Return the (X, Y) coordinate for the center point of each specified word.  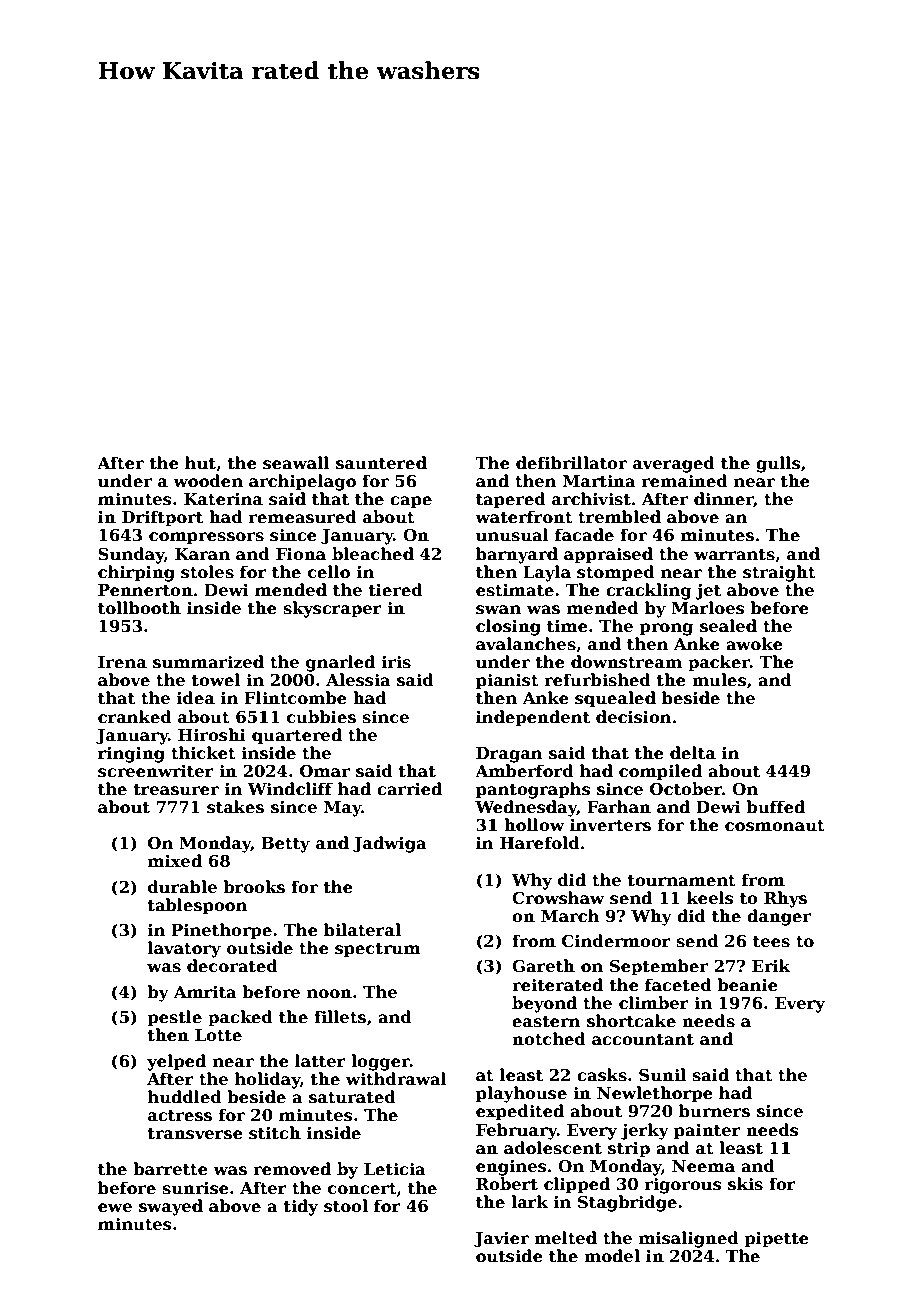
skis (745, 1184)
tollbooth (139, 608)
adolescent (553, 1148)
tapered (511, 500)
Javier (501, 1240)
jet (708, 592)
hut (200, 463)
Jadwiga (390, 844)
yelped (176, 1062)
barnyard (517, 555)
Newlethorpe (655, 1094)
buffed (775, 807)
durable (182, 887)
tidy (301, 1207)
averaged (674, 464)
